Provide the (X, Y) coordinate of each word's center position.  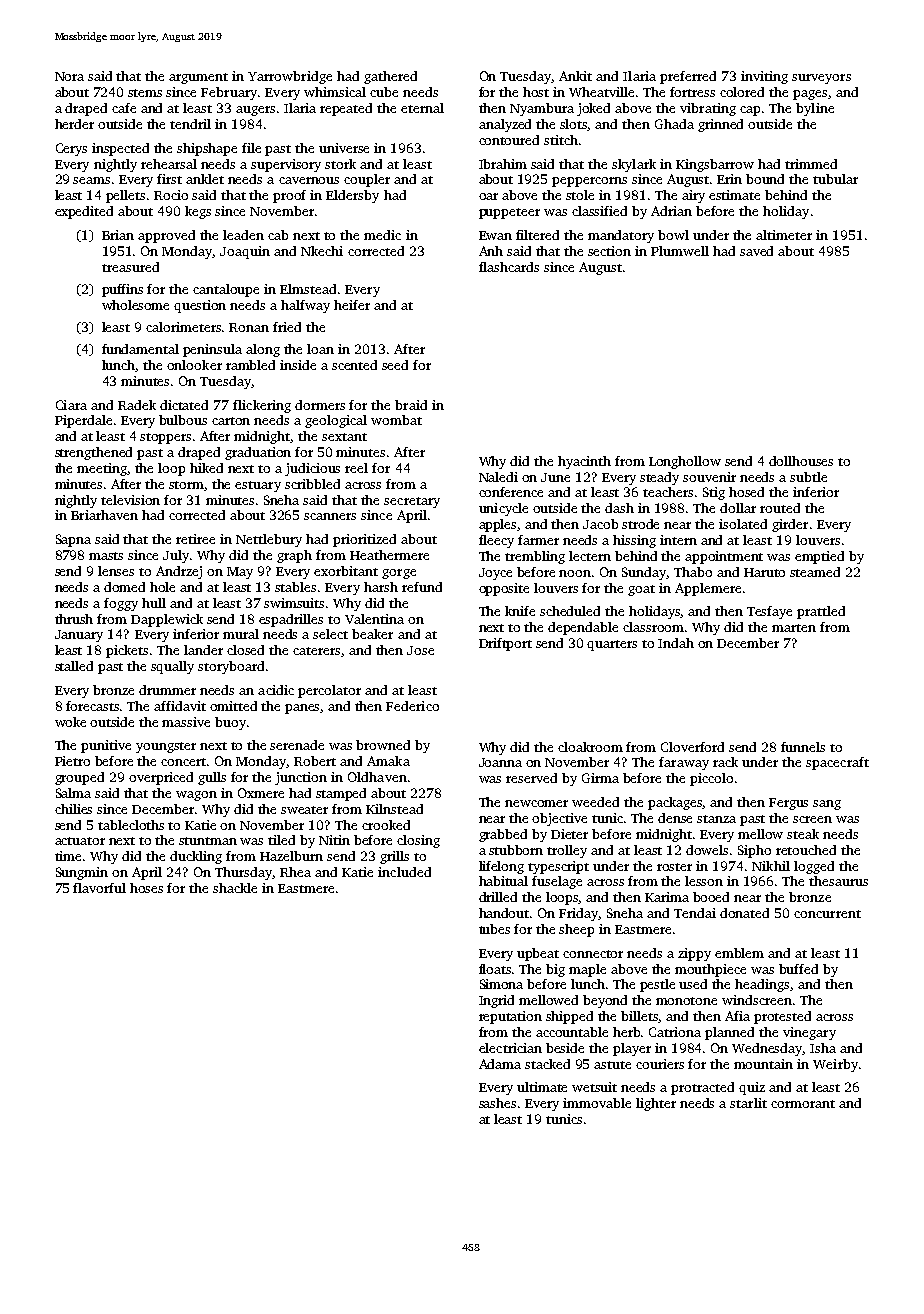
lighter (656, 1104)
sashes (497, 1103)
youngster (166, 747)
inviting (764, 77)
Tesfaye (769, 612)
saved (756, 251)
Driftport (505, 644)
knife (520, 611)
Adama (500, 1064)
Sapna (73, 540)
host (536, 92)
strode (640, 524)
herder (74, 124)
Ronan (249, 327)
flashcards (509, 267)
